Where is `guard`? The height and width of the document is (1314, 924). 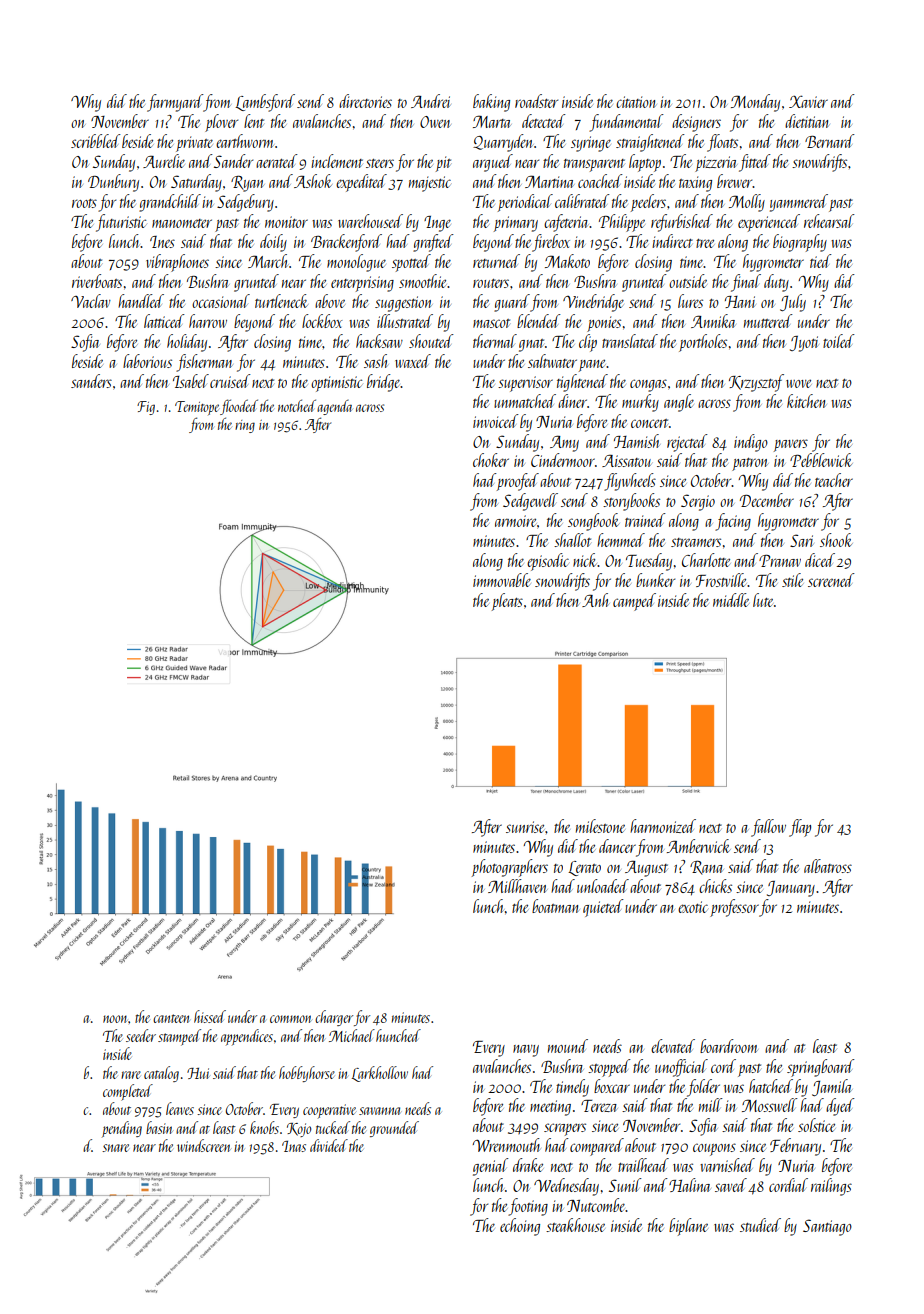 guard is located at coordinates (512, 303).
